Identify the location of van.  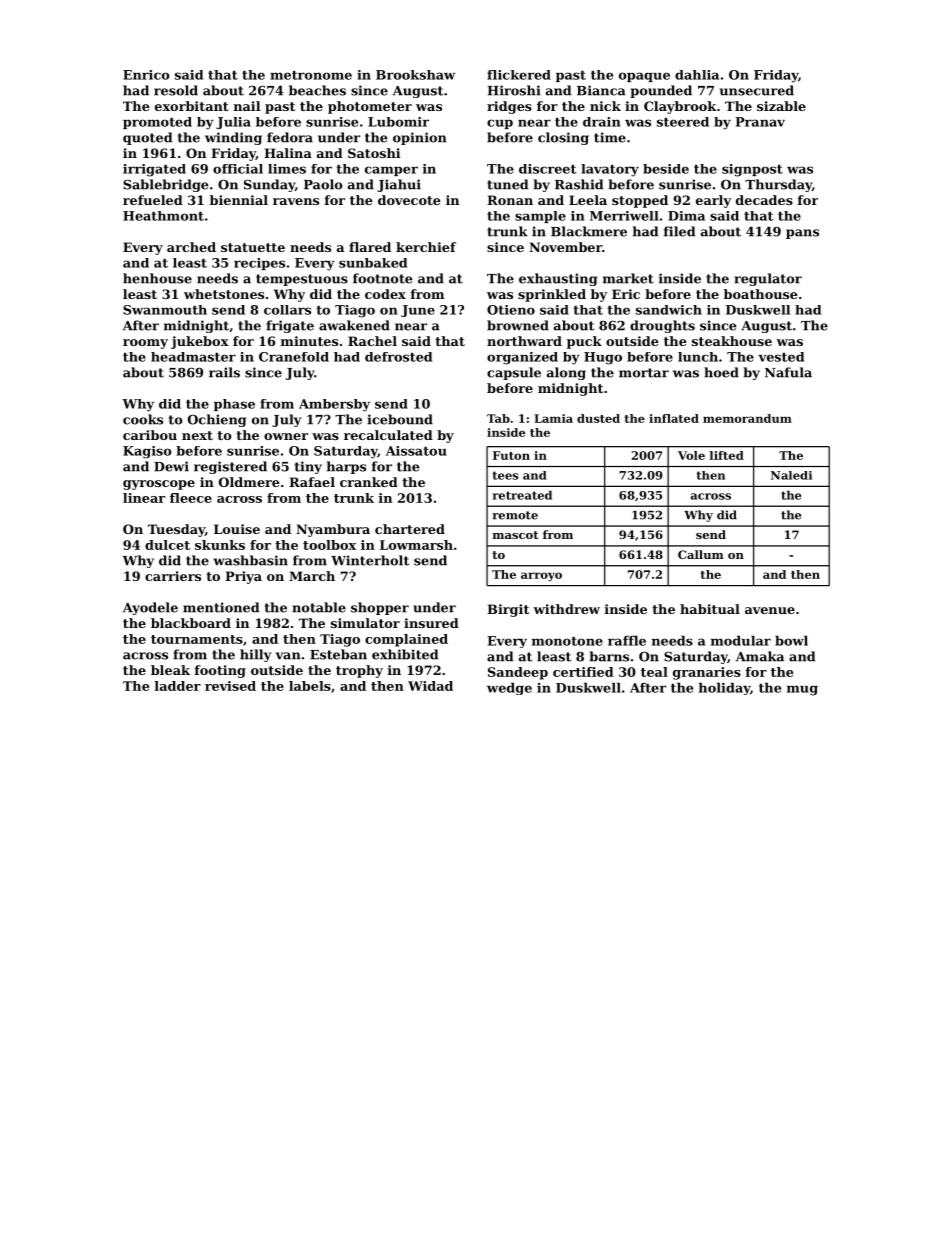
(288, 656).
